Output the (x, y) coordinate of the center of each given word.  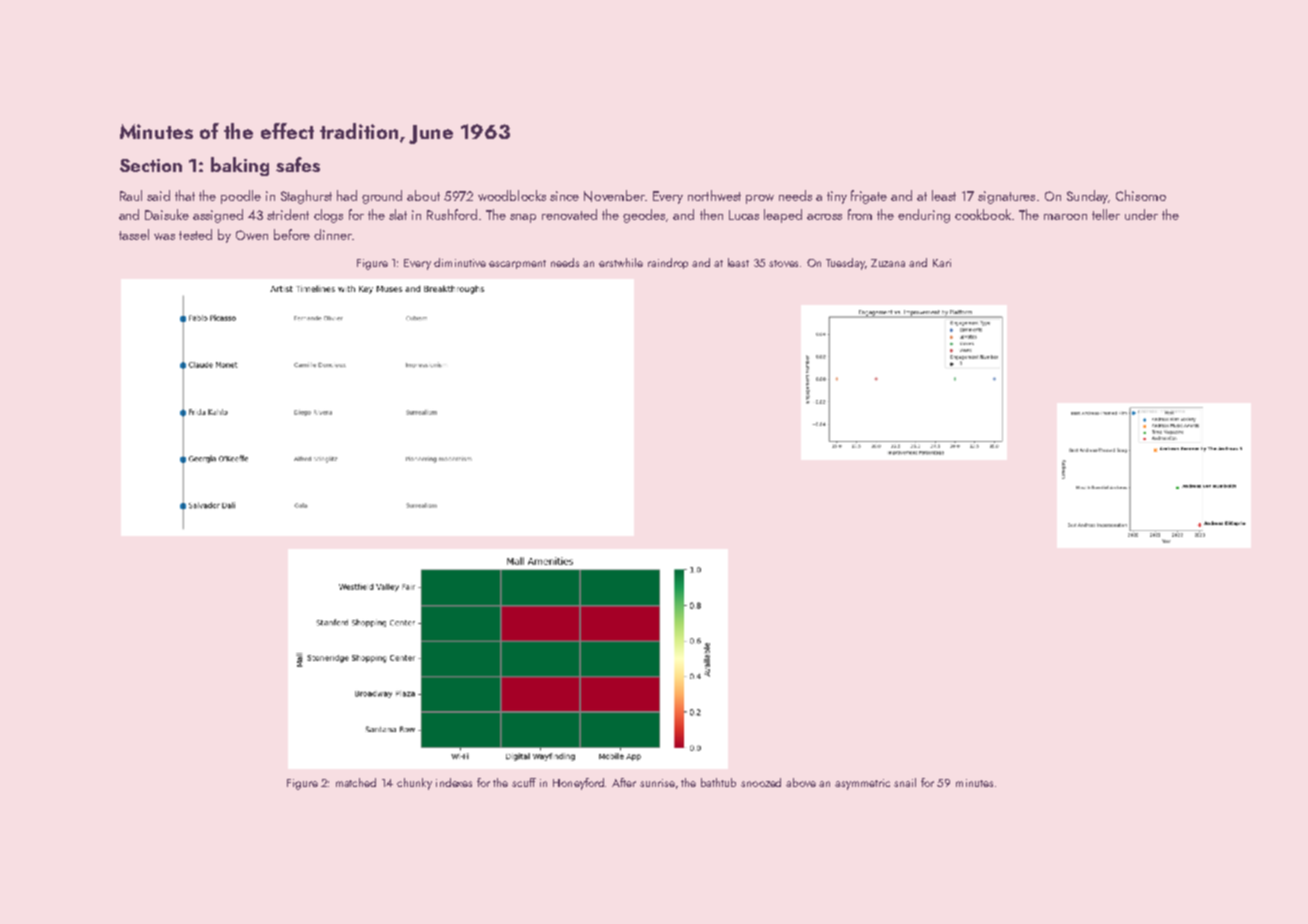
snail (905, 782)
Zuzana (888, 263)
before (292, 234)
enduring (924, 216)
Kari (942, 263)
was (164, 236)
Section (151, 165)
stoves (783, 263)
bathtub (718, 782)
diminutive (460, 262)
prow (760, 199)
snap (523, 218)
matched (356, 782)
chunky (414, 784)
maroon (1065, 217)
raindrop (668, 263)
